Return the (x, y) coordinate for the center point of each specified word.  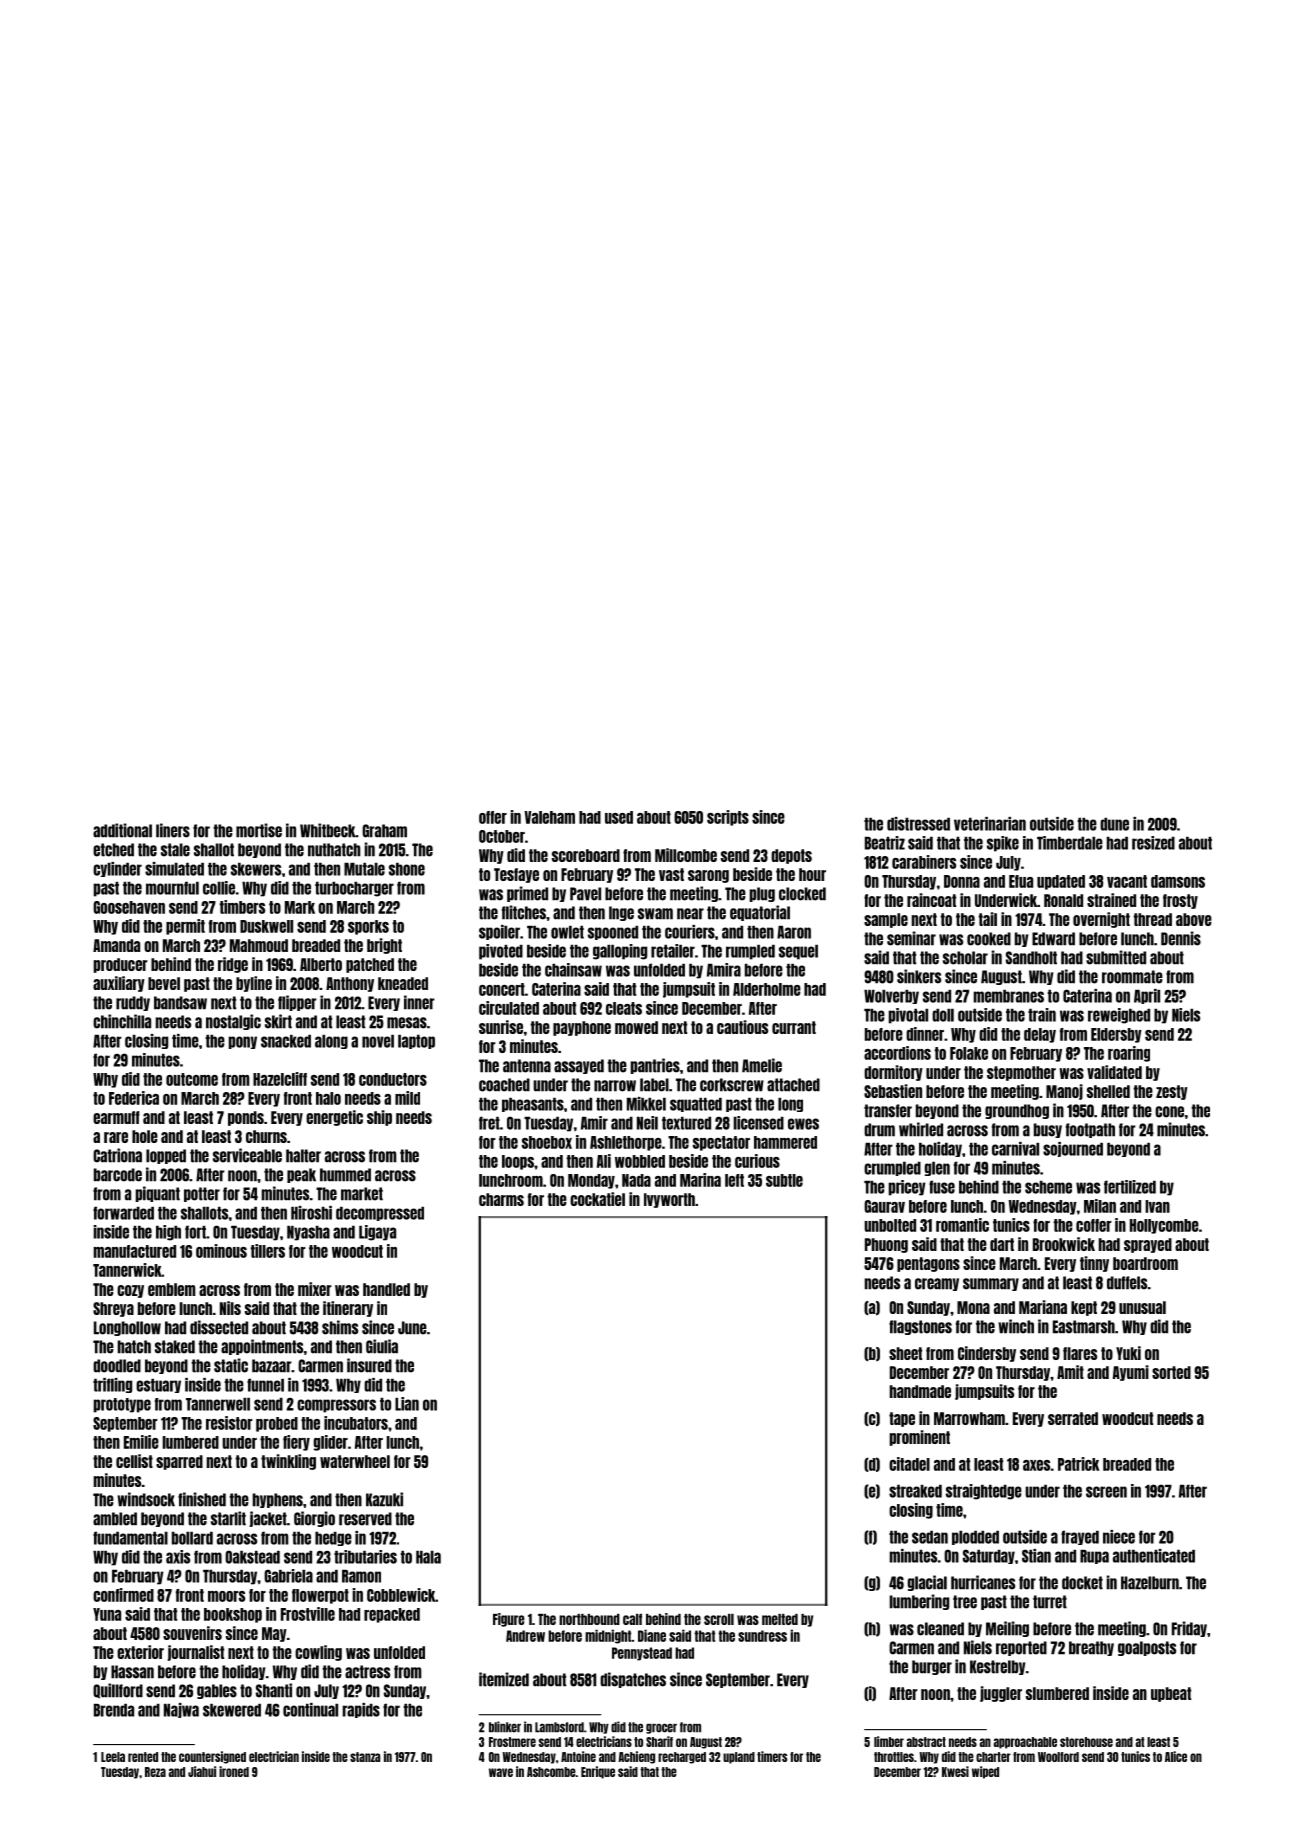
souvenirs (192, 1633)
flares (1080, 1353)
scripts (728, 818)
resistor (229, 1423)
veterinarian (990, 824)
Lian (407, 1404)
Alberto (321, 964)
